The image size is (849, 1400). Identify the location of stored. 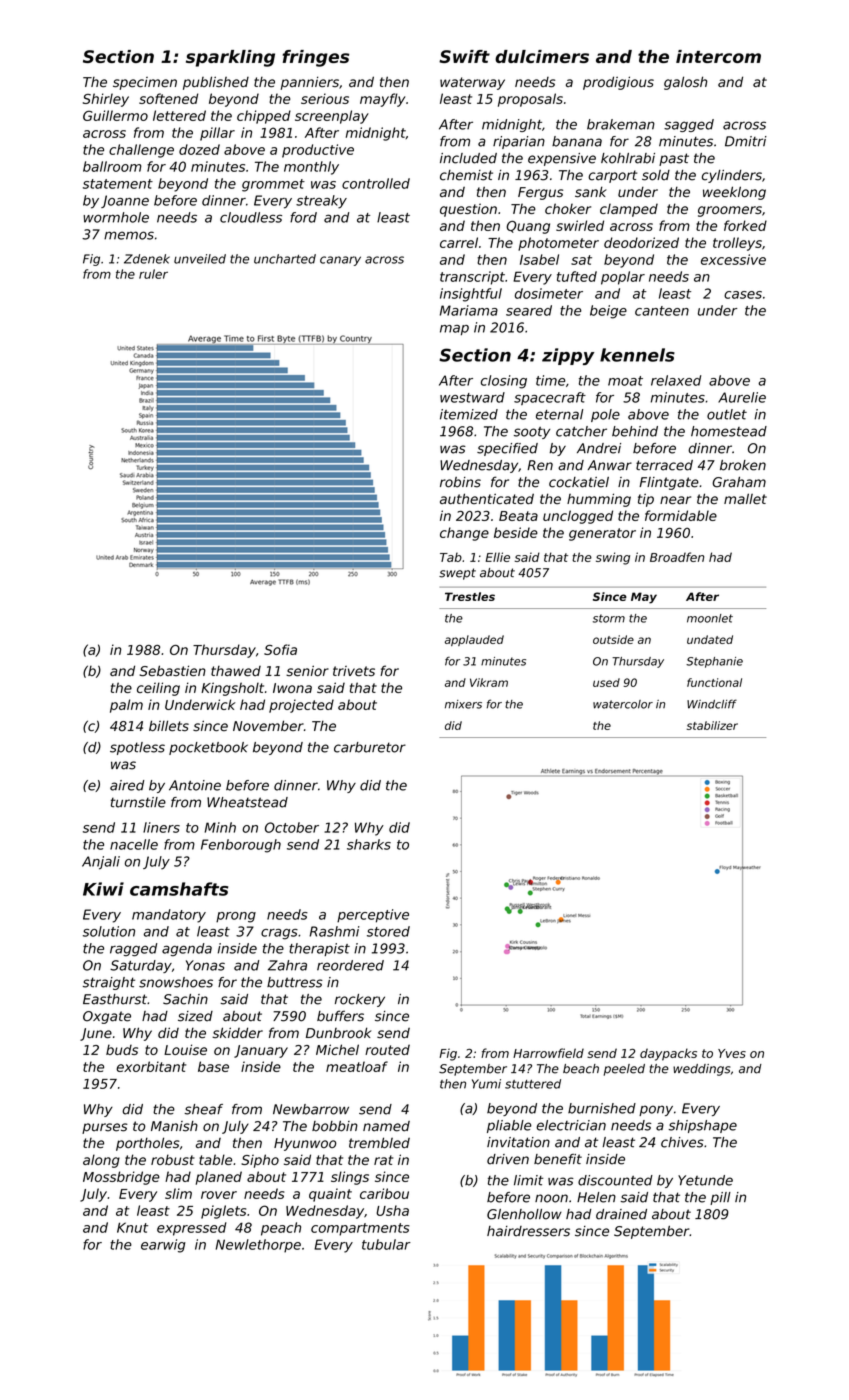
(388, 931).
